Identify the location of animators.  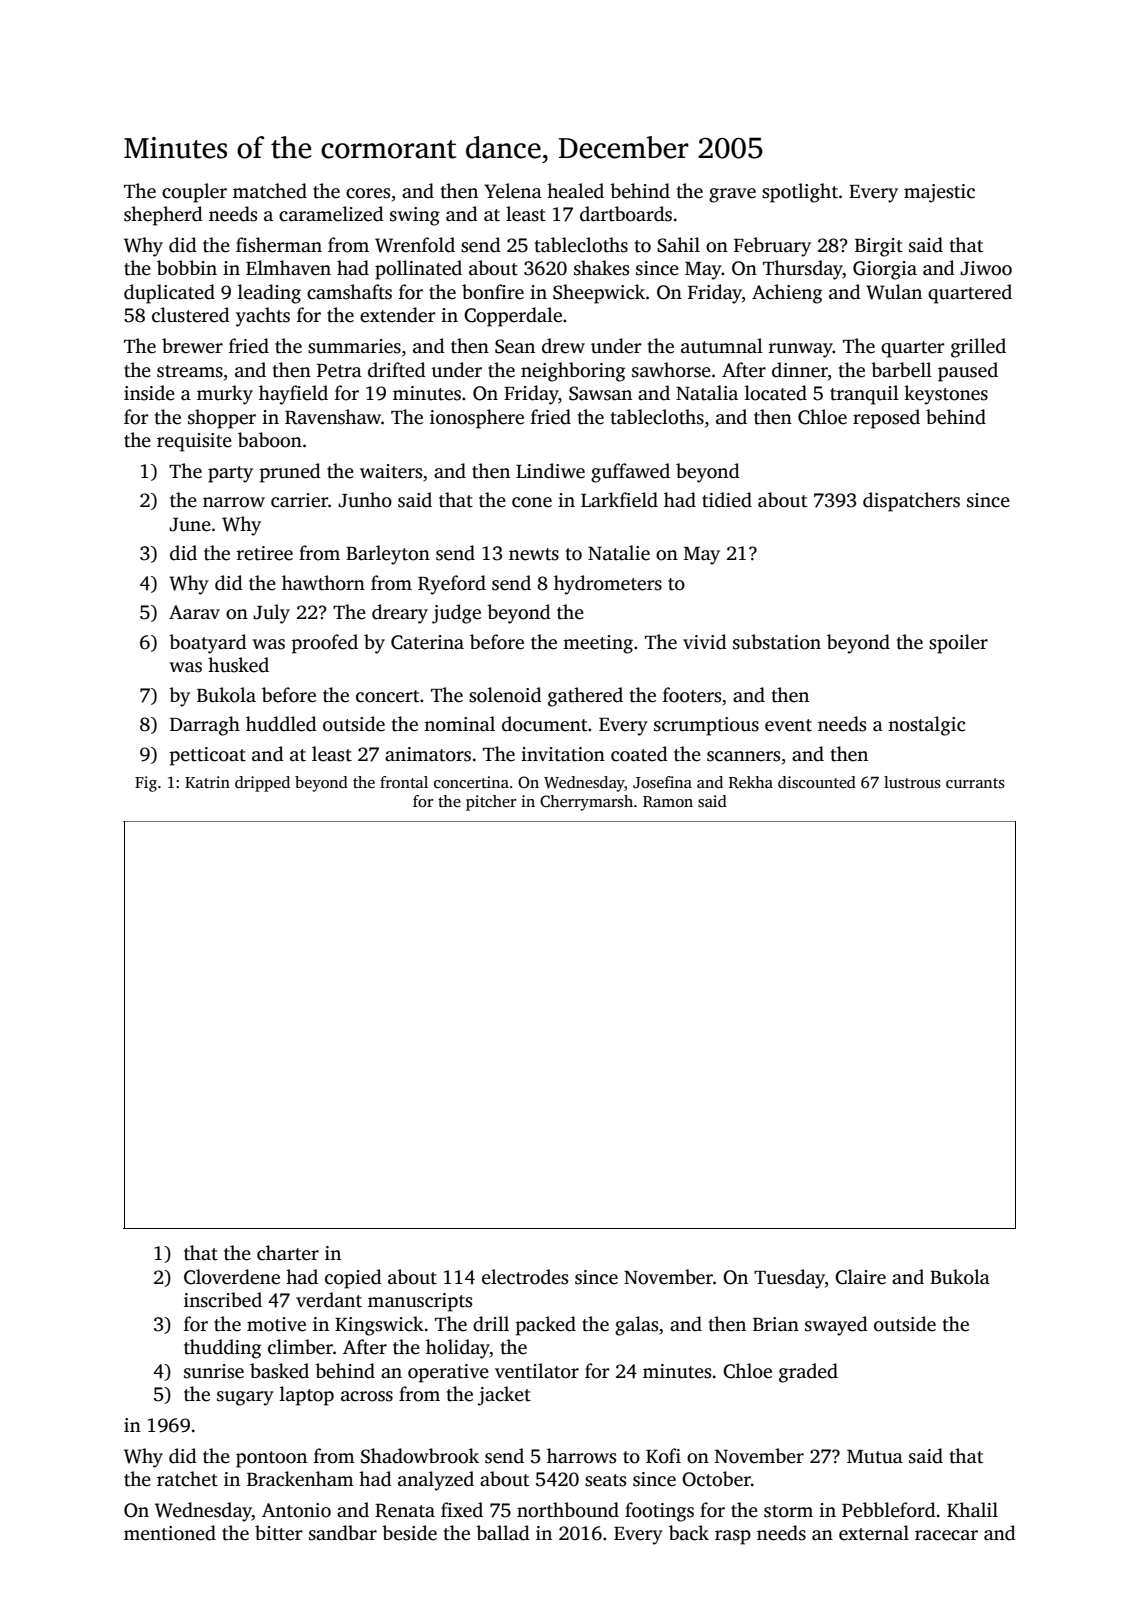
(428, 754).
